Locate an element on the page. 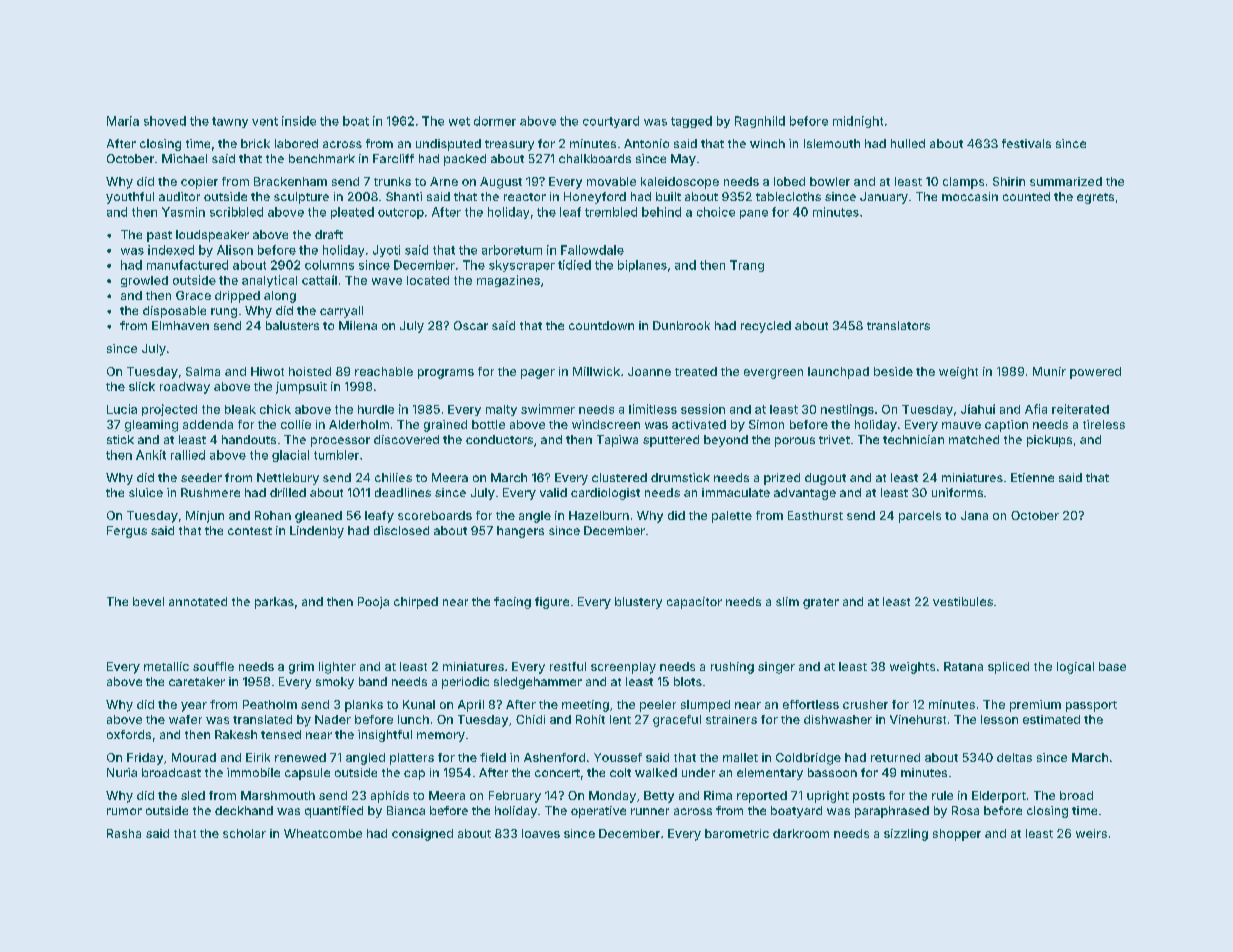 The image size is (1233, 952). midnight is located at coordinates (858, 122).
